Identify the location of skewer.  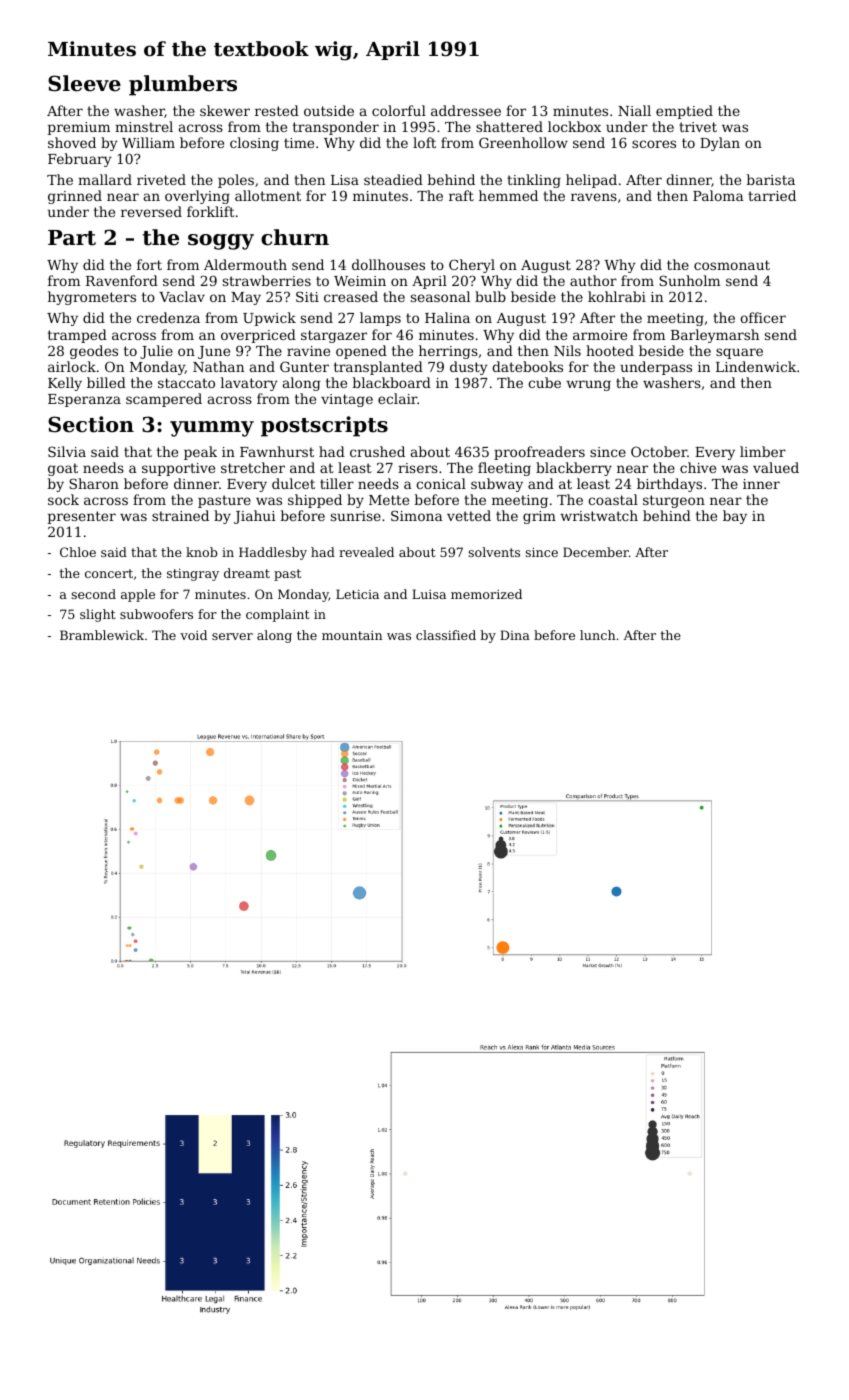
(225, 110).
